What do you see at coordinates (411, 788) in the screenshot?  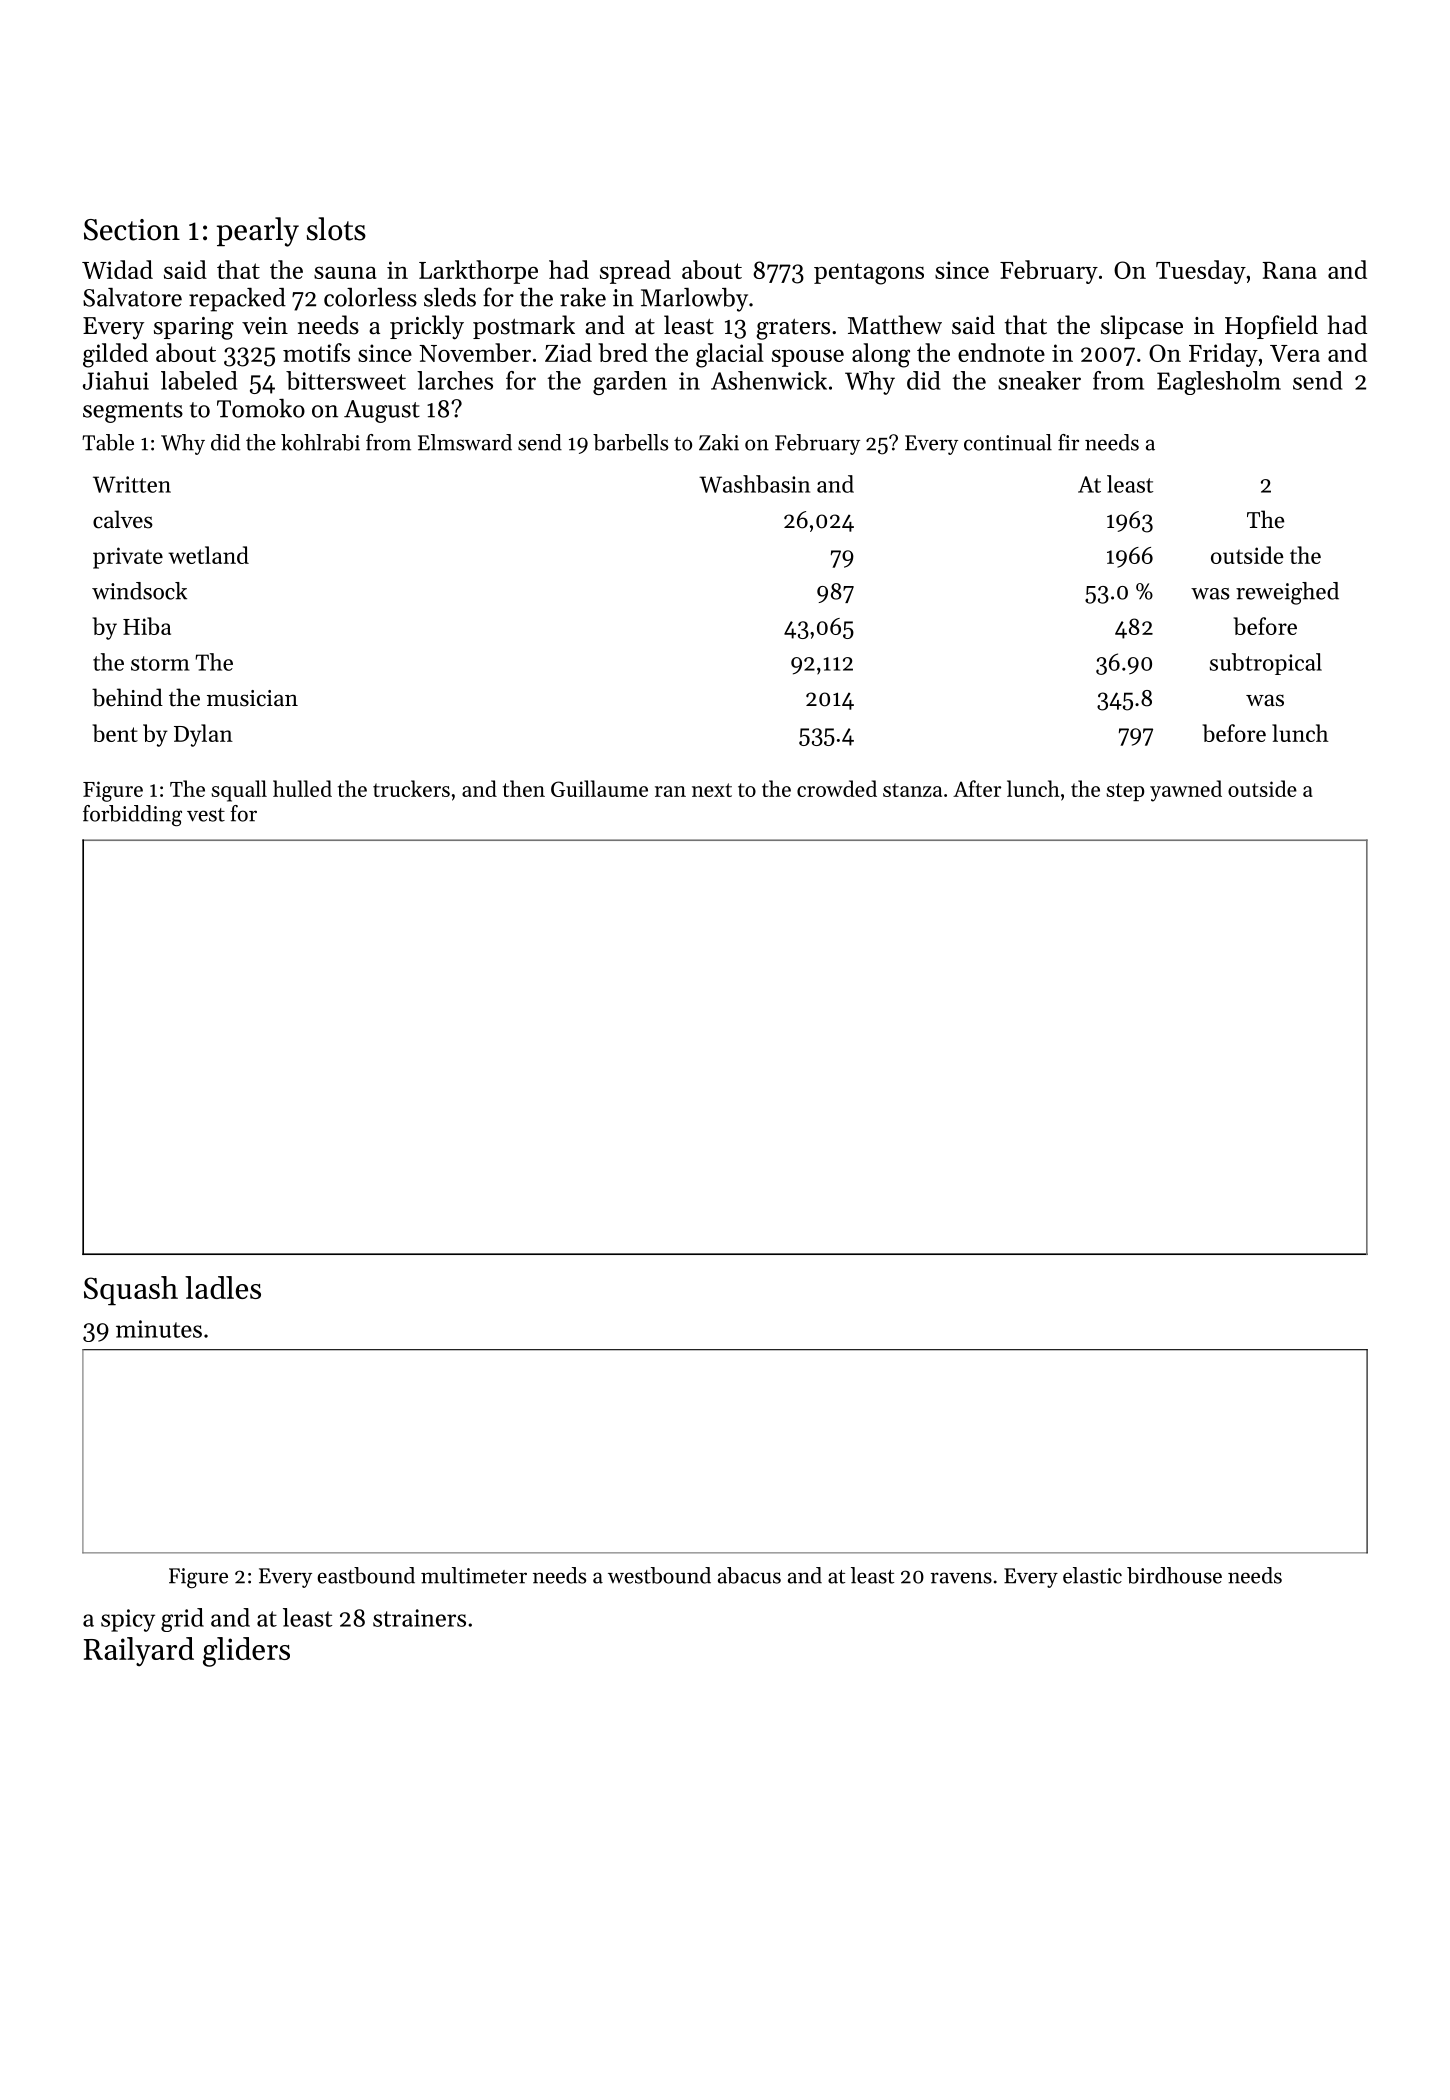 I see `truckers` at bounding box center [411, 788].
